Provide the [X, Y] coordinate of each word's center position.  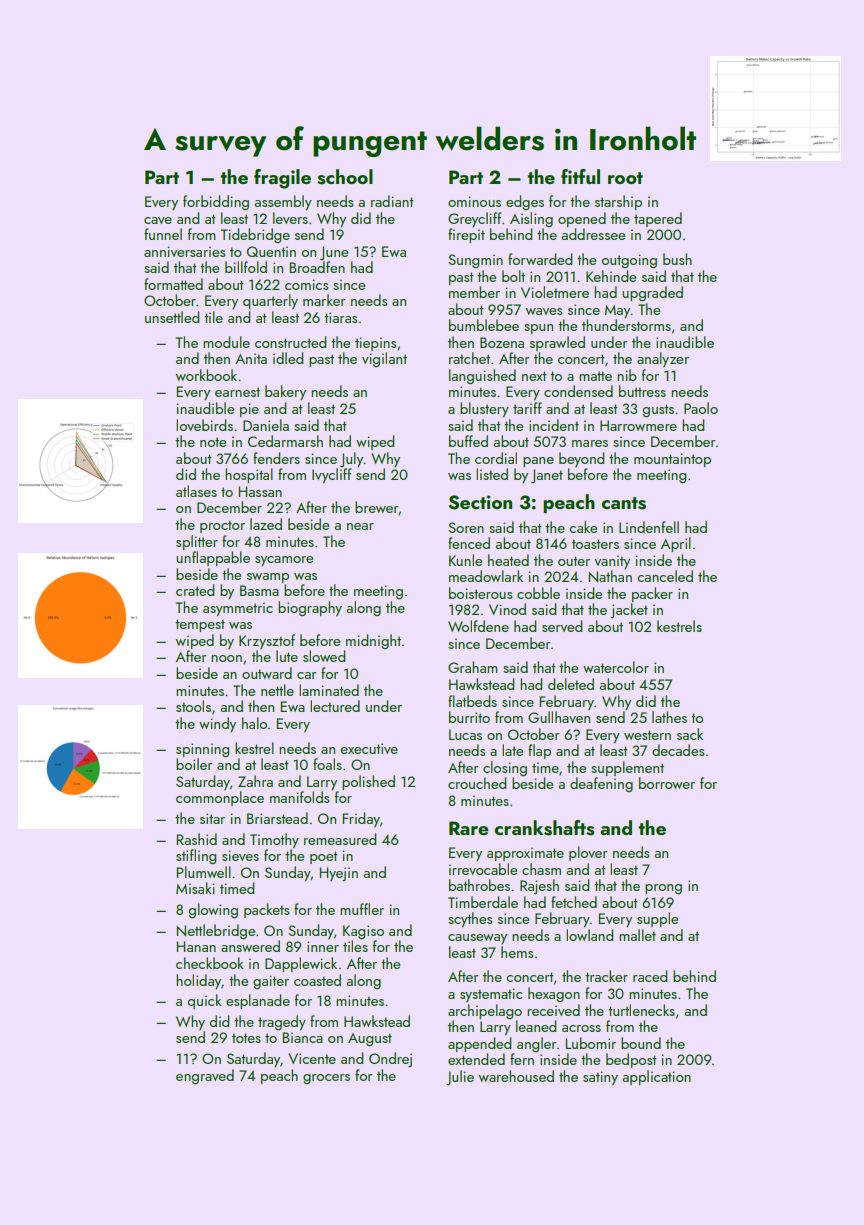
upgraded [652, 294]
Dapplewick [301, 964]
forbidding [216, 203]
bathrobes [479, 885]
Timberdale [483, 902]
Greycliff [474, 219]
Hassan [260, 491]
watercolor [616, 667]
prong [663, 889]
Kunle [465, 560]
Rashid [196, 839]
